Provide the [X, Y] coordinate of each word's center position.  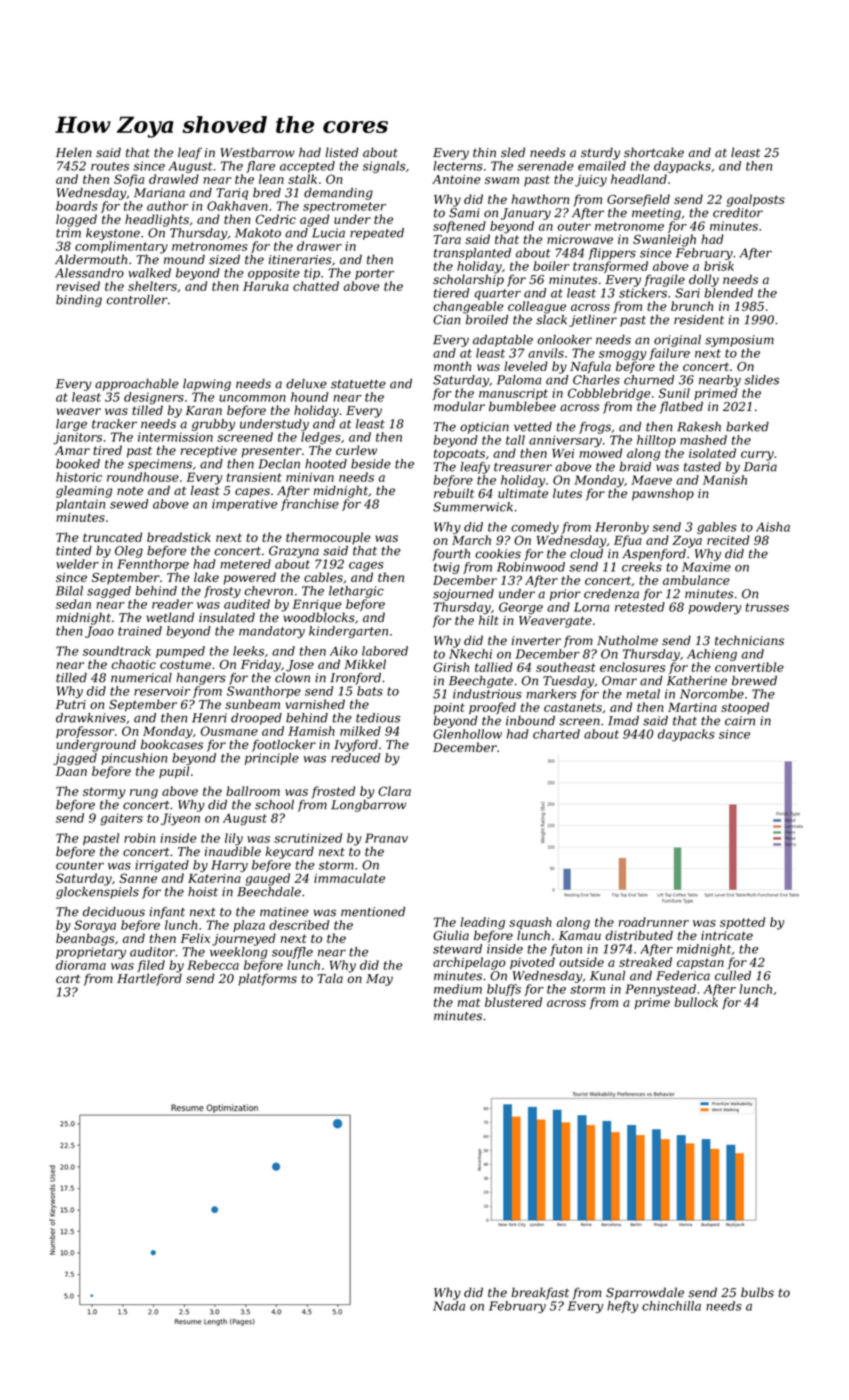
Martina [692, 707]
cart [68, 979]
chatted [316, 286]
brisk [719, 266]
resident [699, 320]
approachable [137, 385]
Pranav [386, 838]
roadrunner [654, 922]
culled [733, 976]
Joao [99, 632]
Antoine [456, 179]
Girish [451, 667]
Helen [74, 152]
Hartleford [149, 979]
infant [167, 913]
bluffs [504, 990]
